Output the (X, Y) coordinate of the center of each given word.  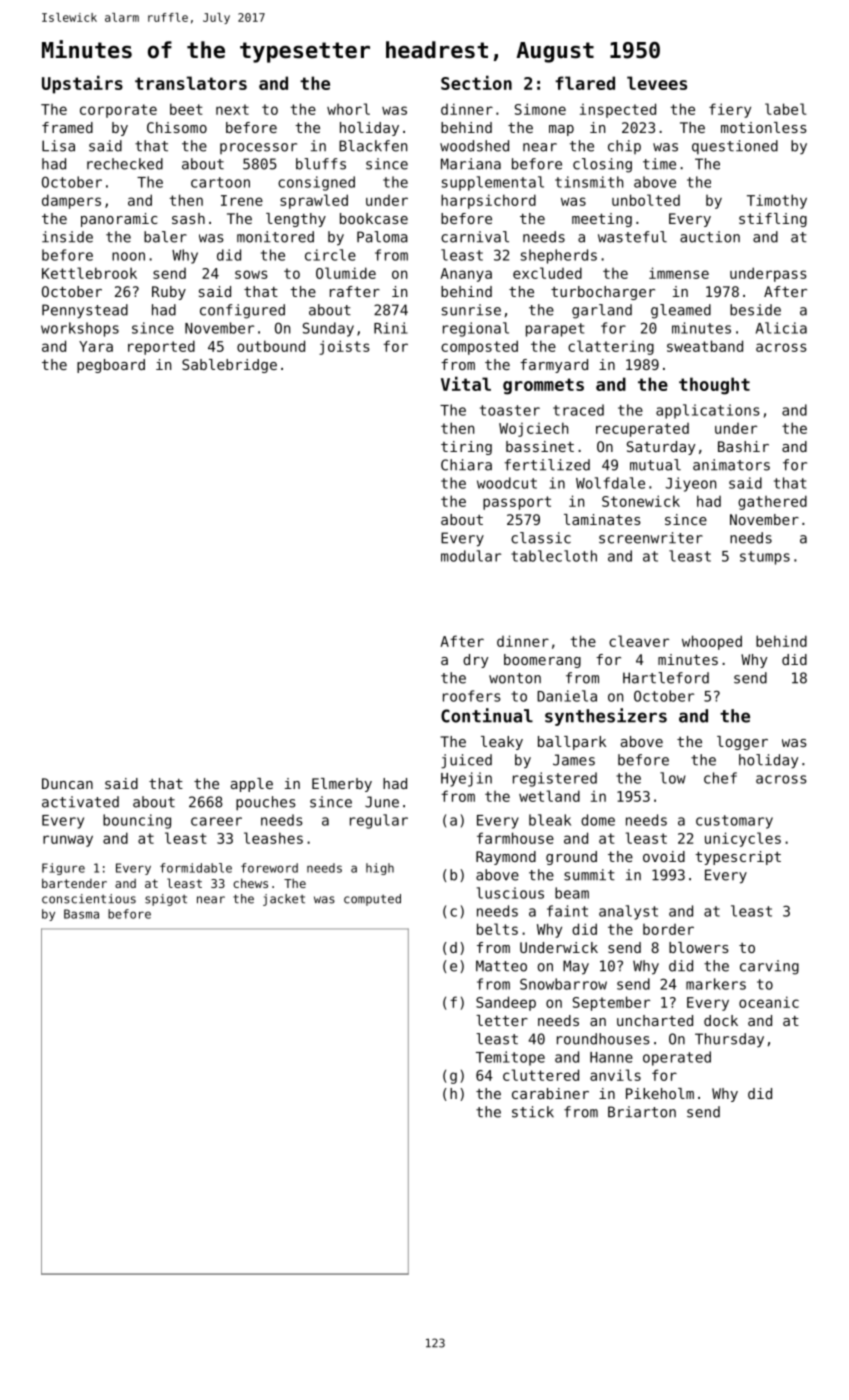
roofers (472, 696)
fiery (730, 110)
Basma (81, 914)
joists (344, 347)
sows (251, 274)
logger (742, 743)
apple (252, 785)
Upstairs (82, 85)
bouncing (137, 821)
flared (585, 83)
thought (714, 386)
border (668, 929)
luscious (510, 893)
